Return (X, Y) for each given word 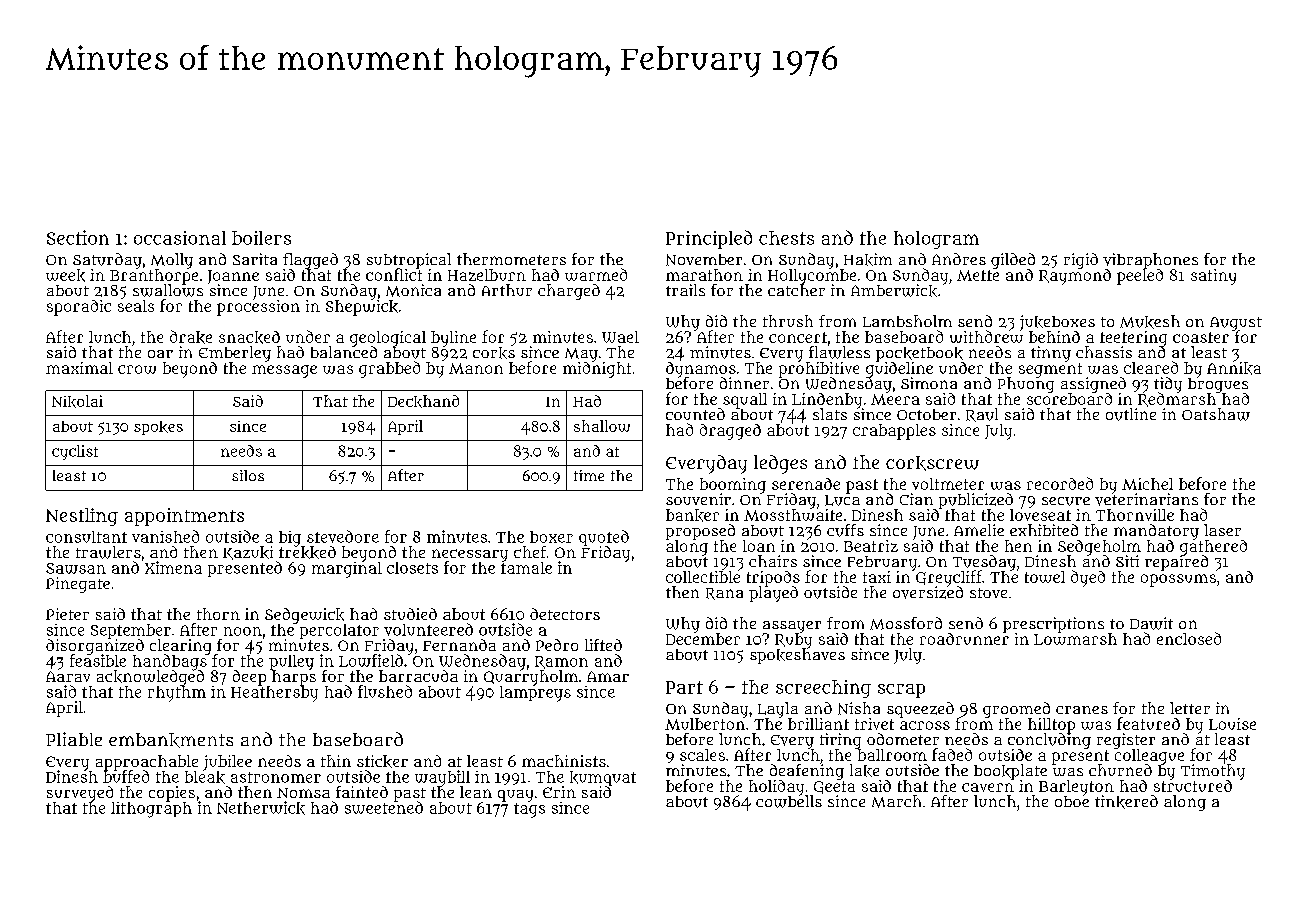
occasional (180, 238)
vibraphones (1150, 261)
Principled (709, 239)
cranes (1082, 710)
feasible (98, 661)
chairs (773, 561)
